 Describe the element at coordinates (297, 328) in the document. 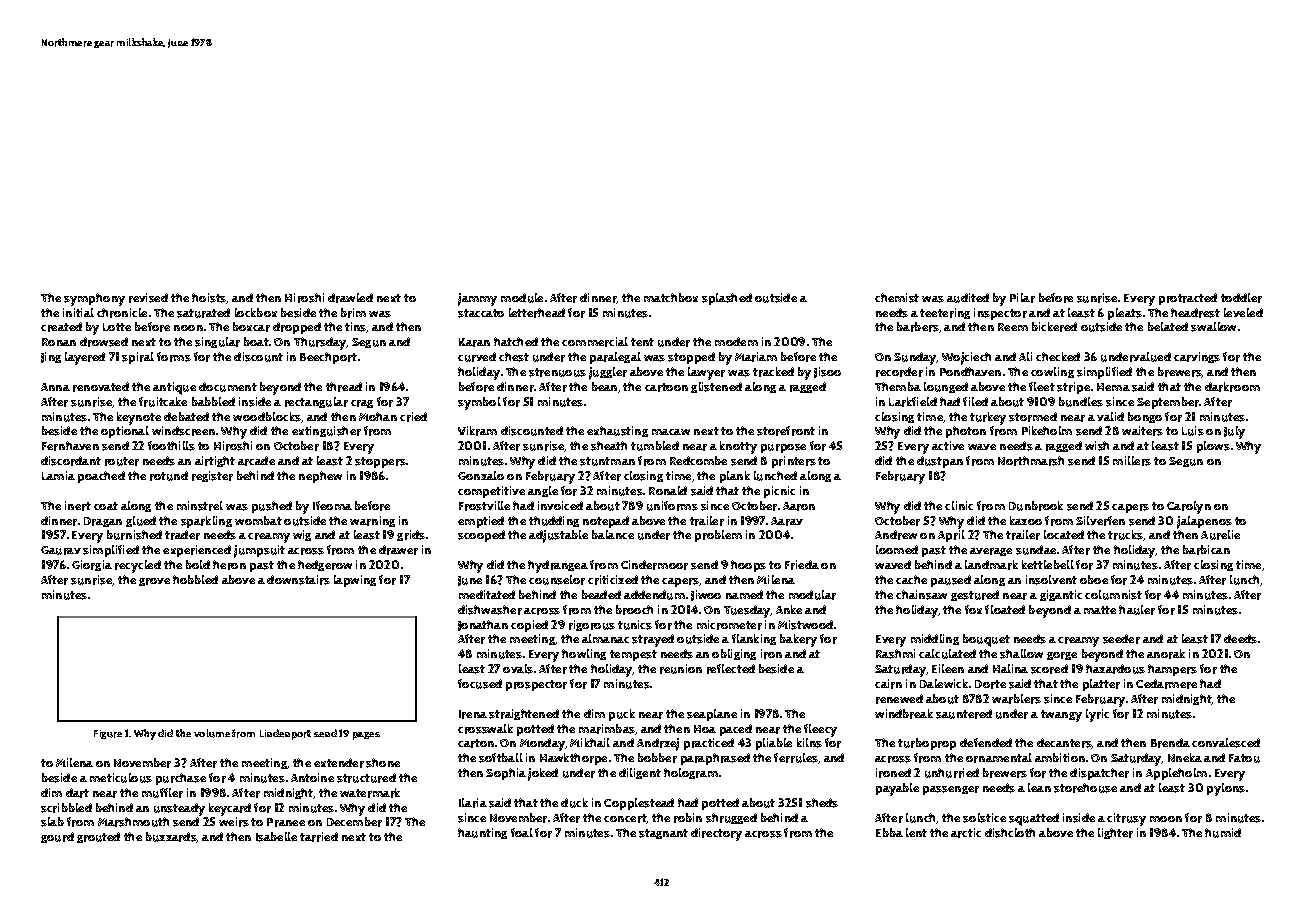

I see `dropped` at that location.
